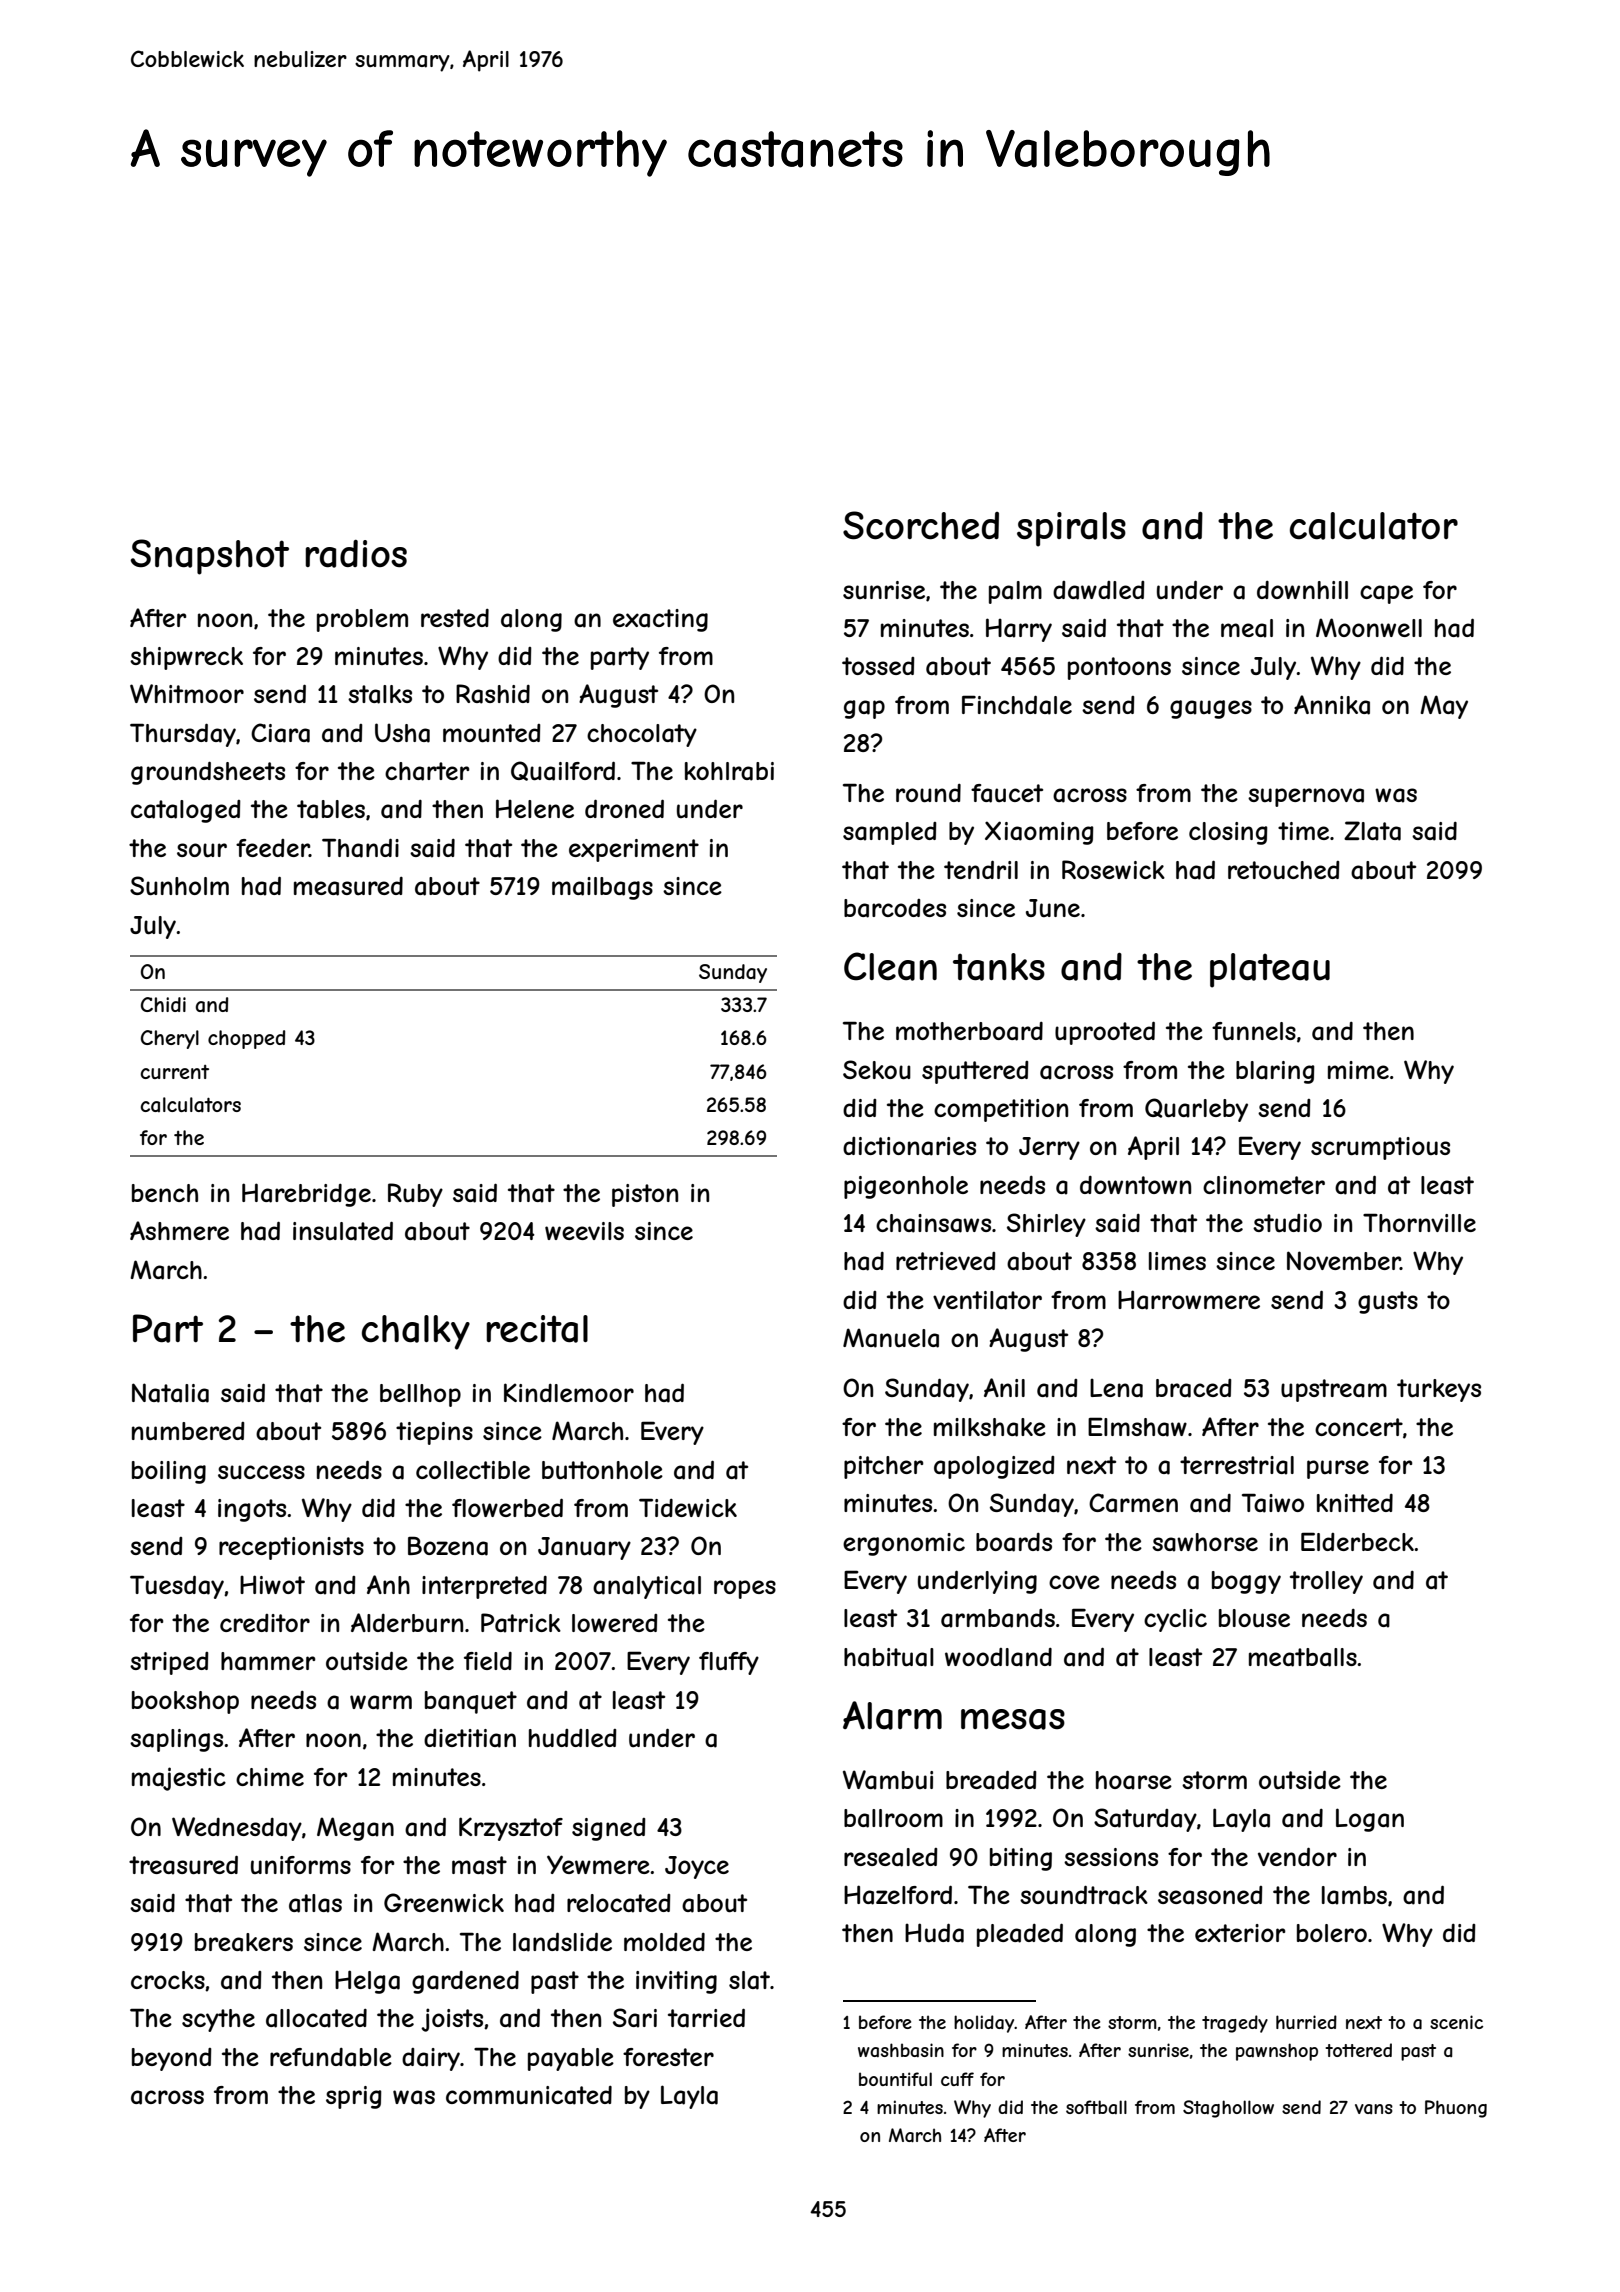 Image resolution: width=1620 pixels, height=2292 pixels. I want to click on downtown, so click(1135, 1185).
